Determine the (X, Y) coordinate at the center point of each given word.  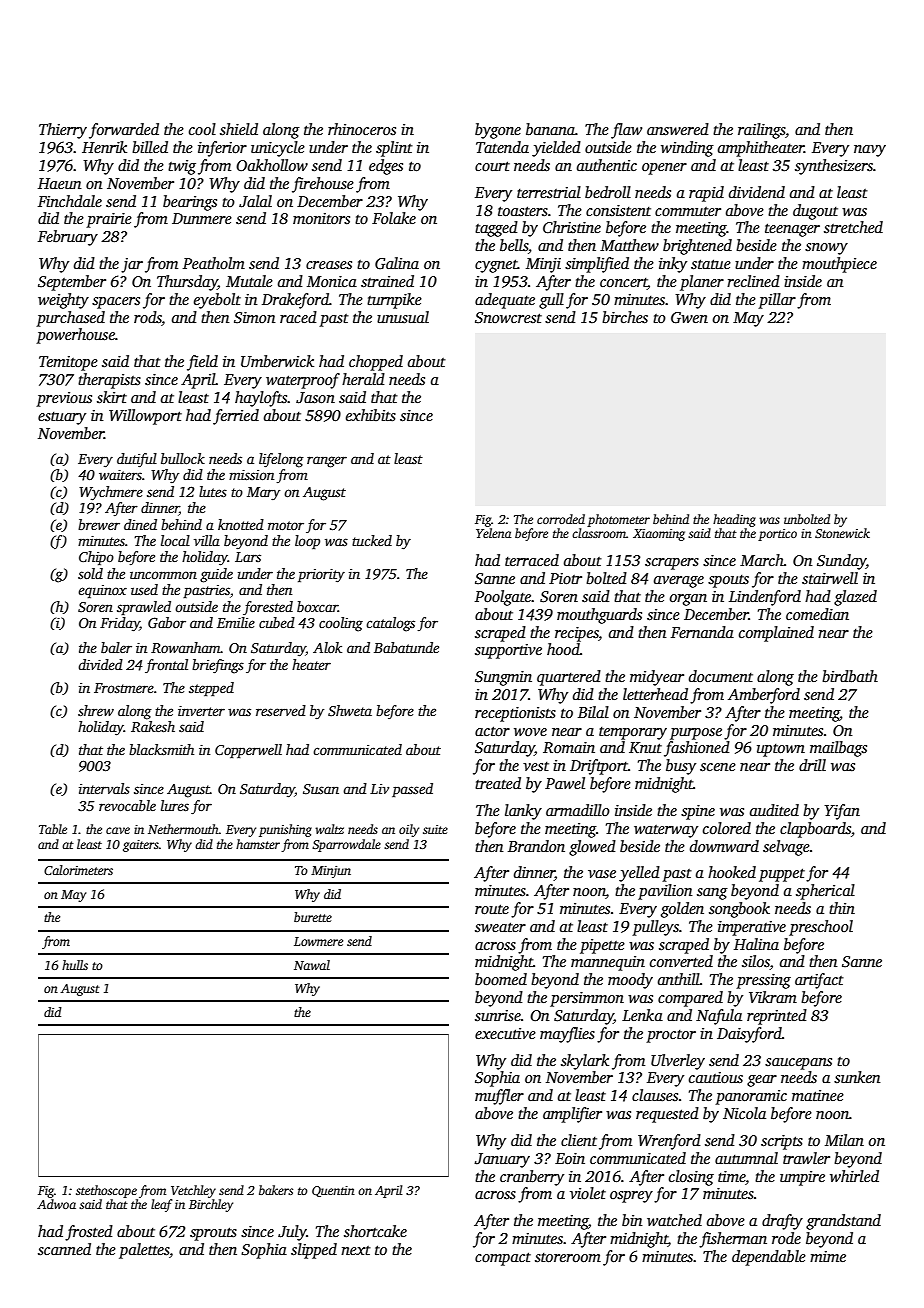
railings (761, 131)
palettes (144, 1251)
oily (409, 830)
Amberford (764, 696)
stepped (211, 689)
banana (550, 129)
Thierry (63, 131)
